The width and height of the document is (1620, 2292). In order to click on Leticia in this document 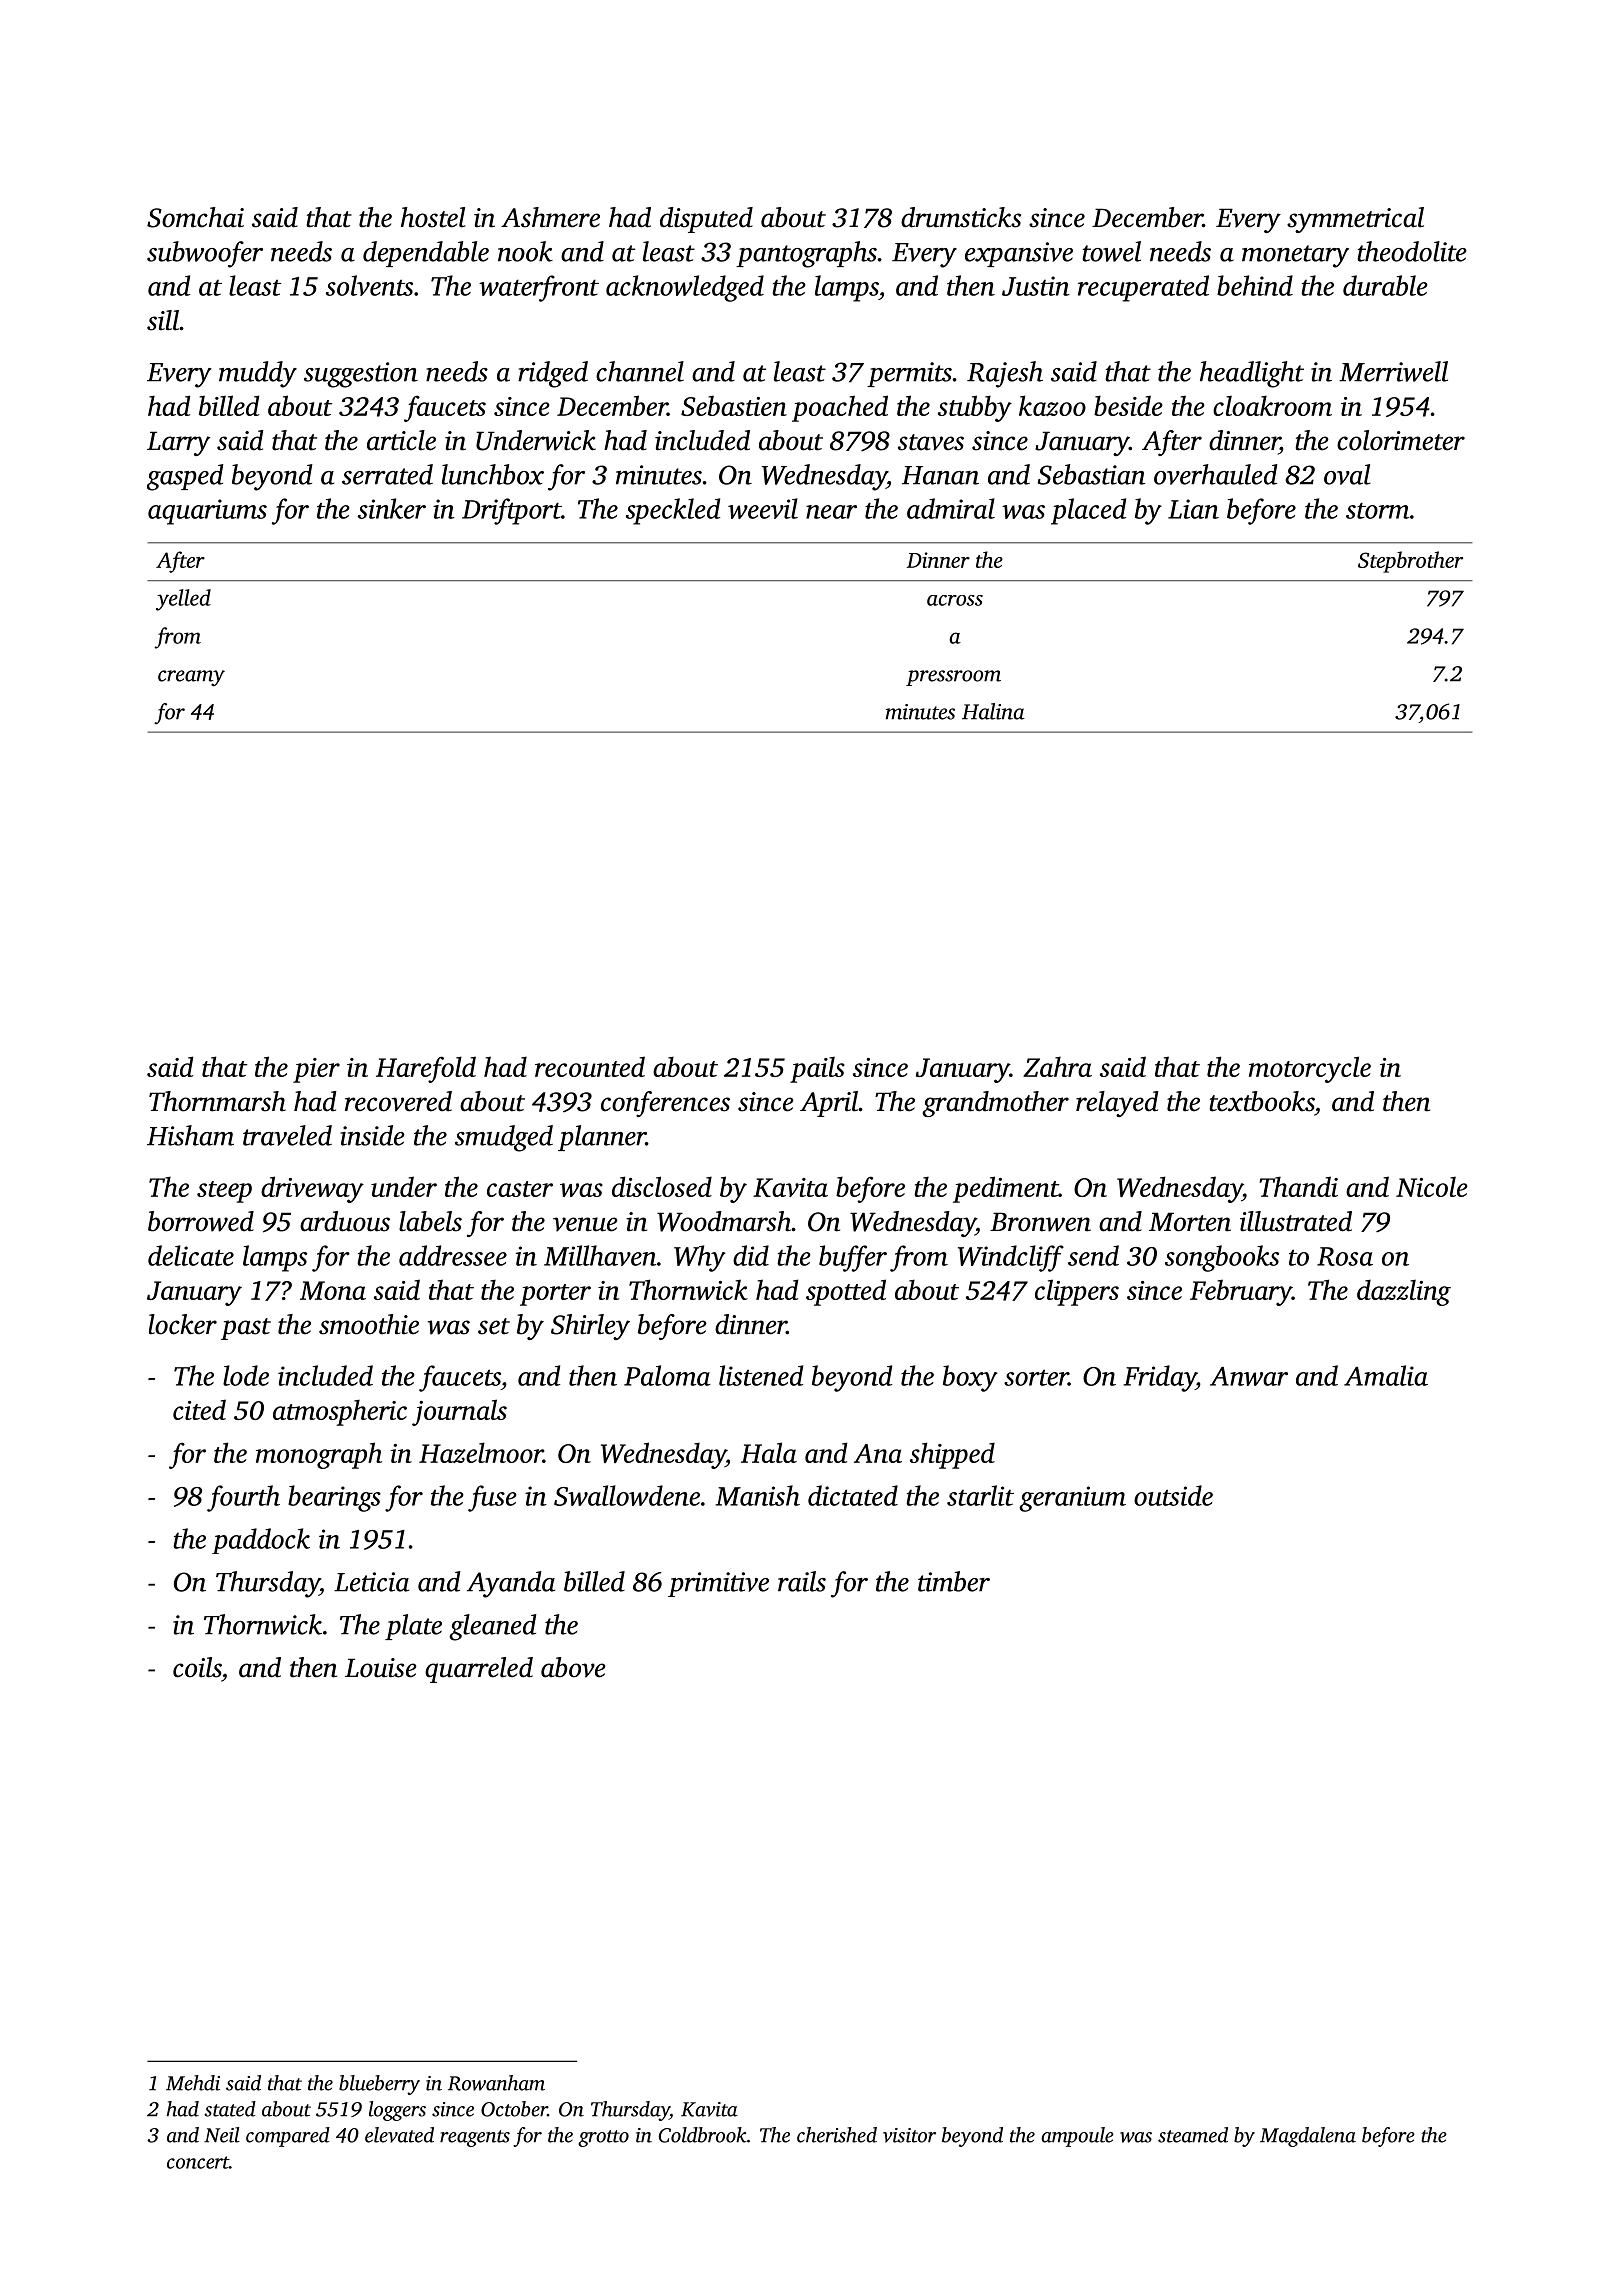, I will do `click(371, 1582)`.
